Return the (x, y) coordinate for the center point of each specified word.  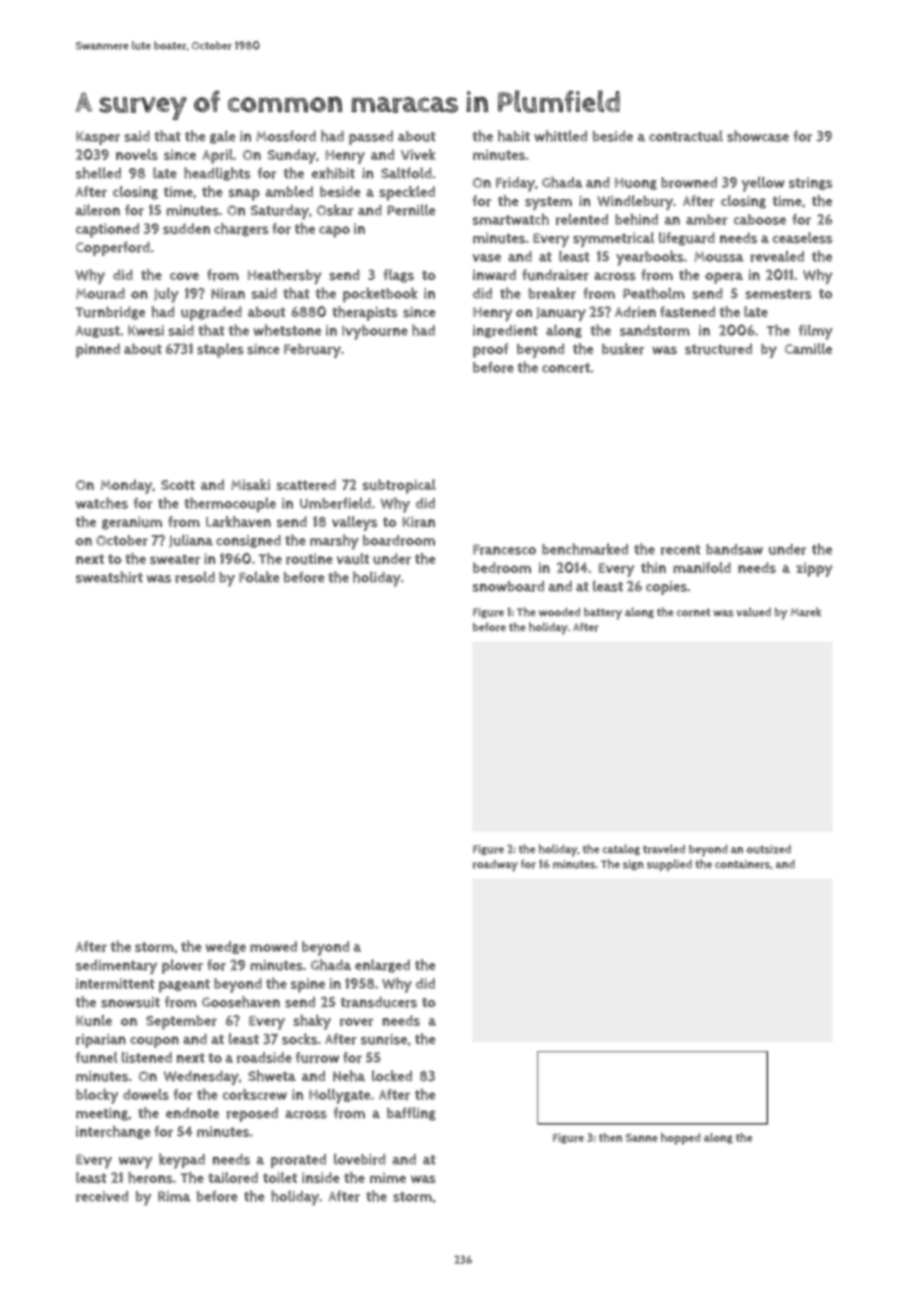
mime (388, 1177)
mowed (273, 946)
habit (514, 136)
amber (707, 219)
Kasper (98, 138)
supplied (669, 865)
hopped (681, 1139)
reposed (252, 1114)
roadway (495, 866)
